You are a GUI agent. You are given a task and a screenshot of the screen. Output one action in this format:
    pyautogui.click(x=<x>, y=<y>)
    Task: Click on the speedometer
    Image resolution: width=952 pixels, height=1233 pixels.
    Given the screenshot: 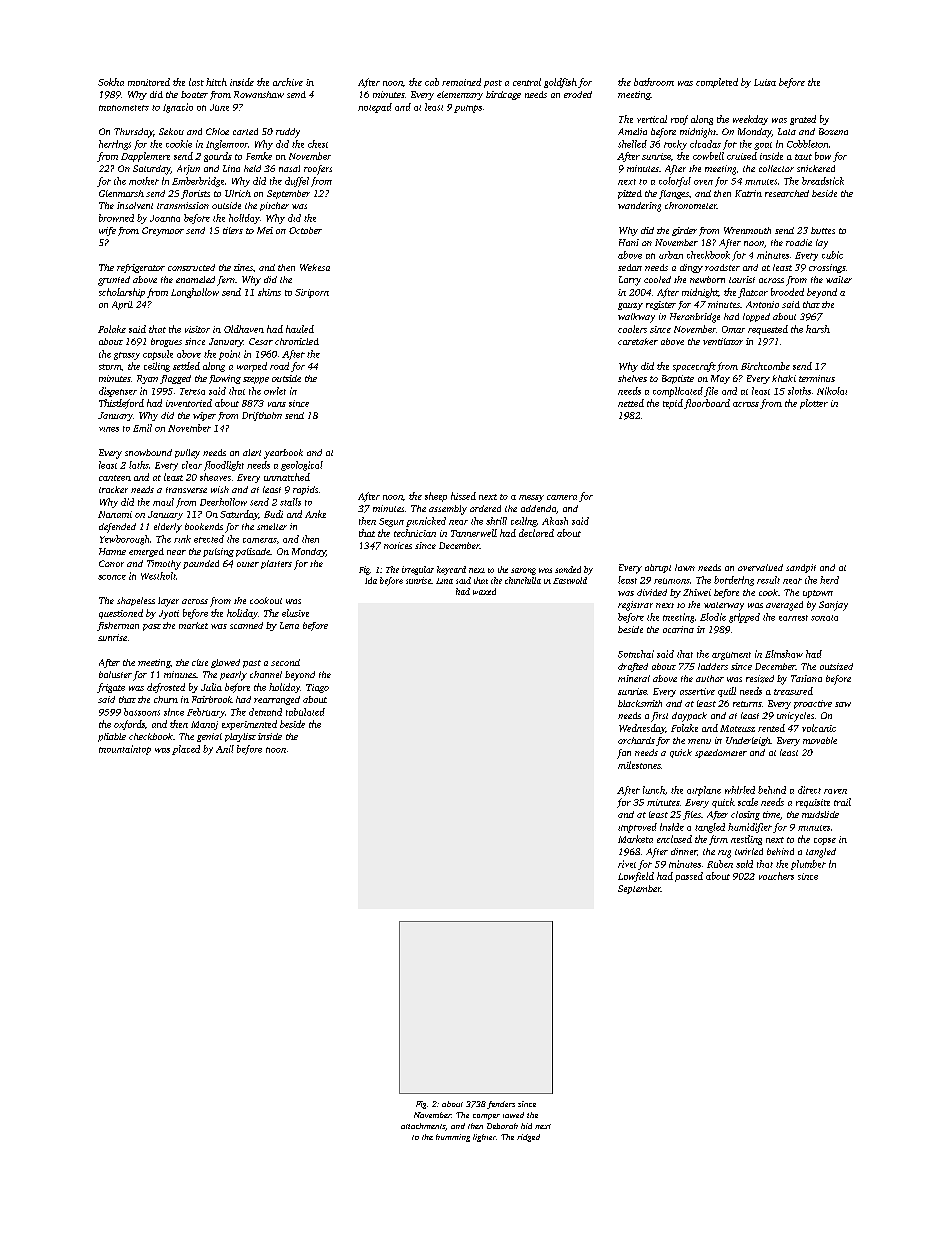 What is the action you would take?
    pyautogui.click(x=721, y=753)
